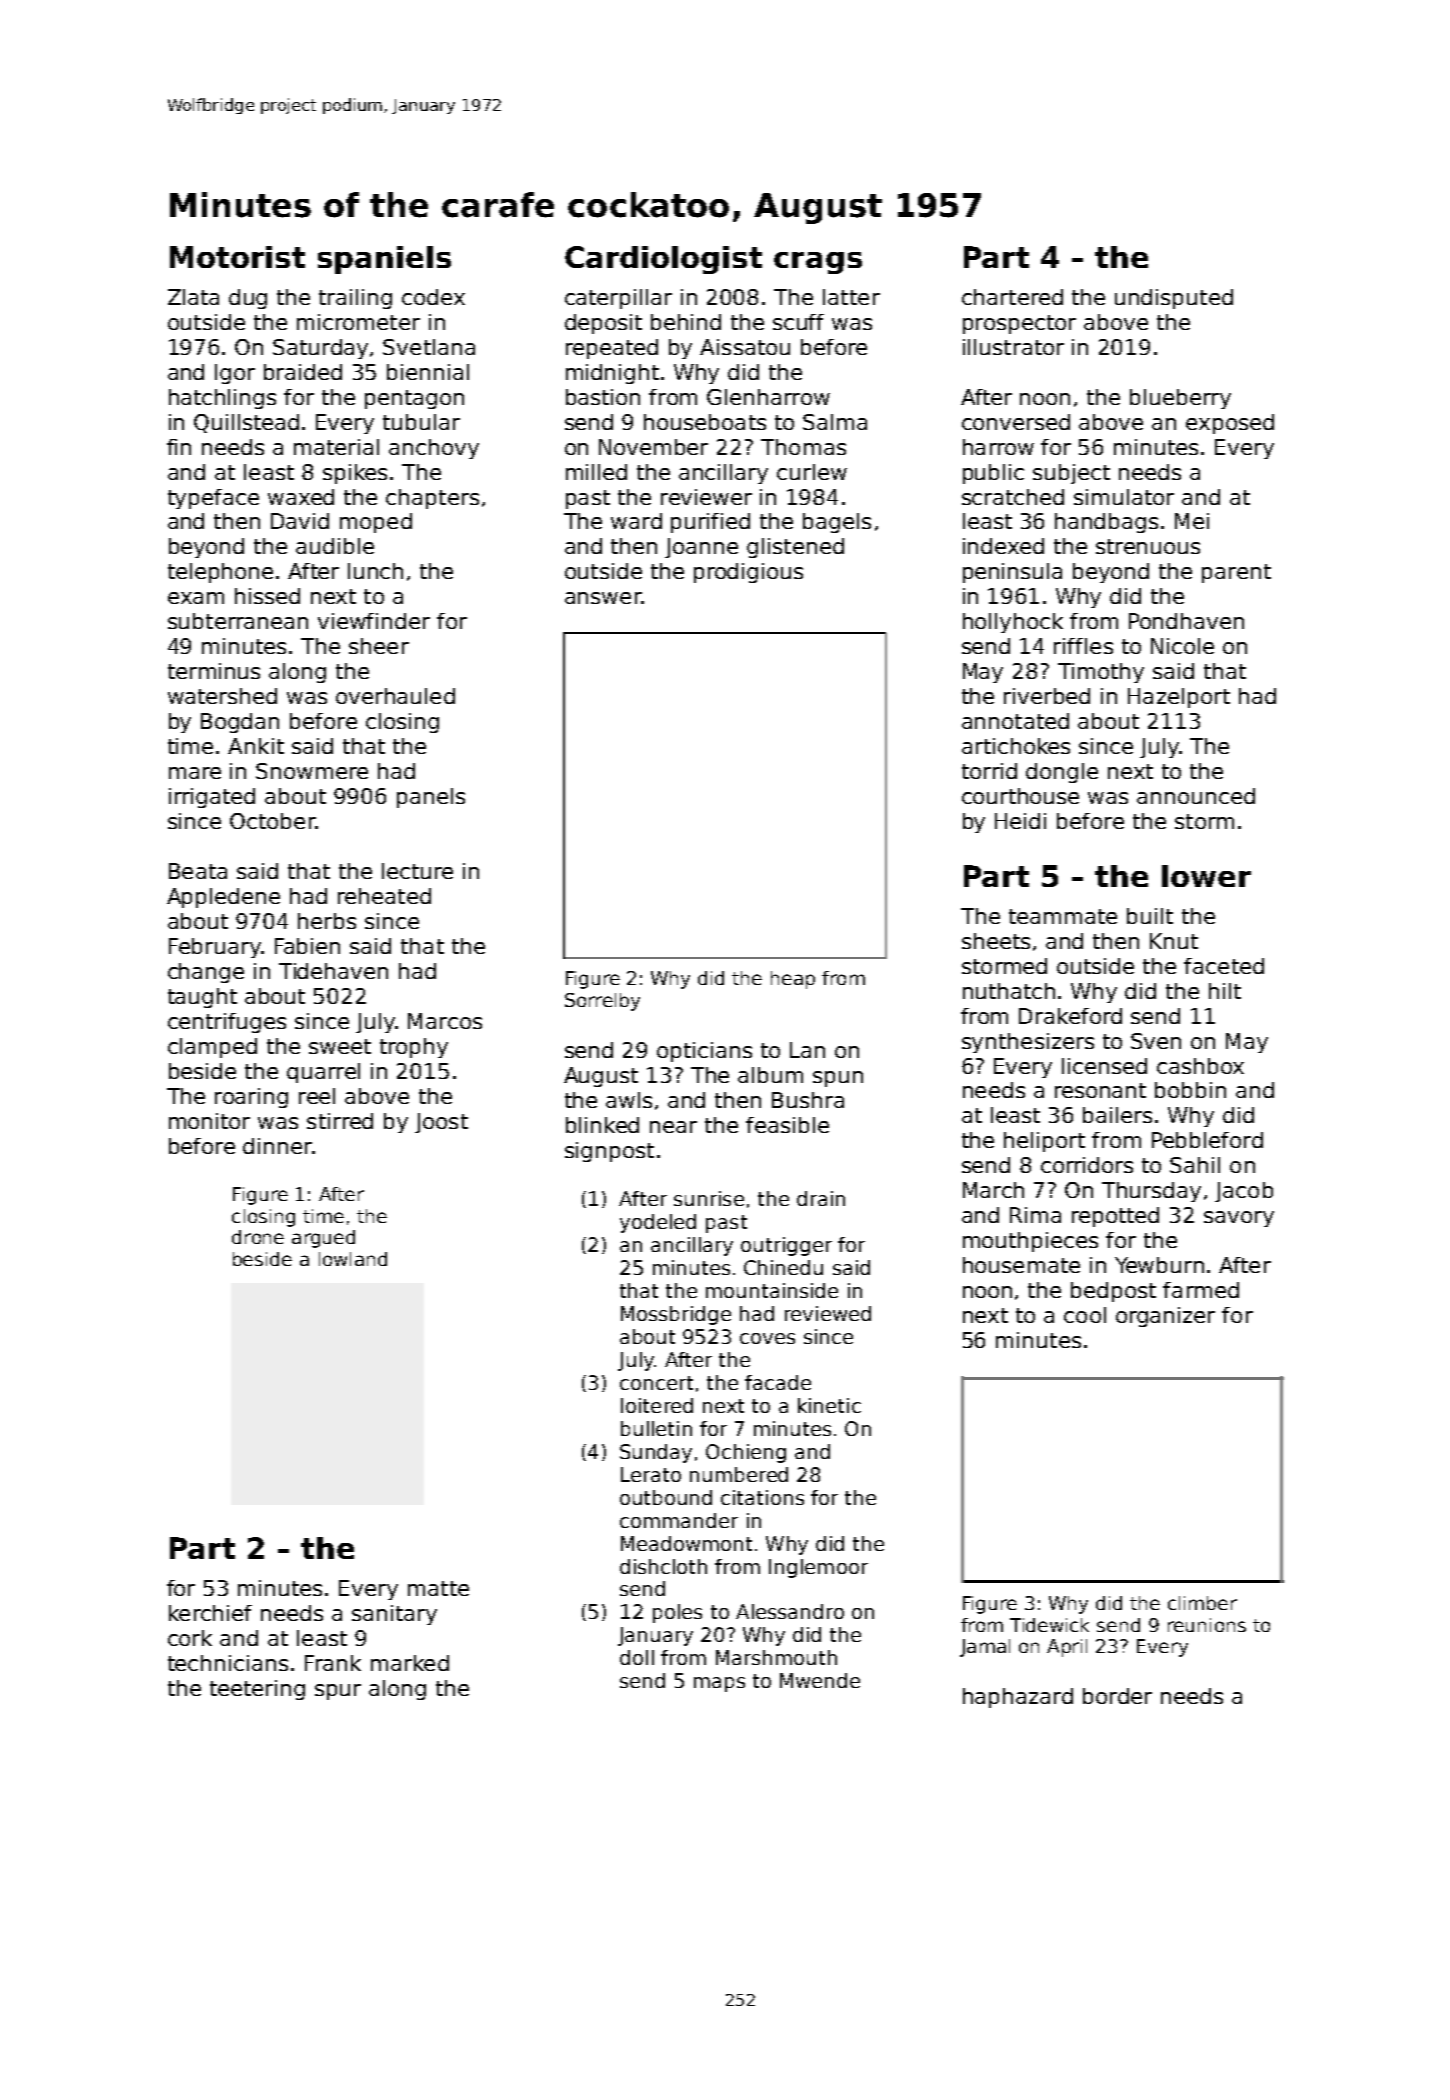 The width and height of the screenshot is (1450, 2100). Describe the element at coordinates (1012, 297) in the screenshot. I see `chartered` at that location.
